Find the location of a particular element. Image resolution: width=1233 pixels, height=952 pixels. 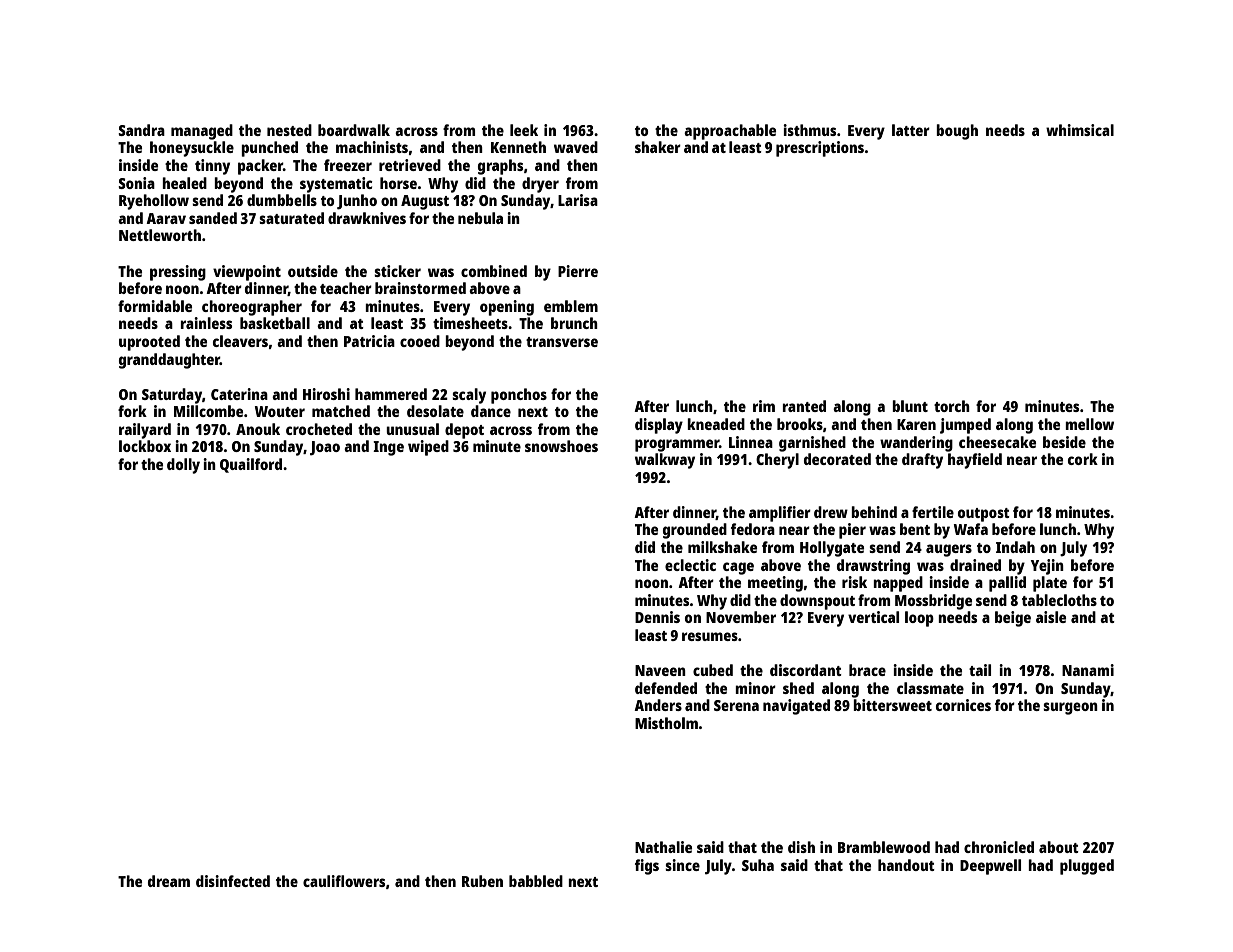

bough is located at coordinates (957, 132).
